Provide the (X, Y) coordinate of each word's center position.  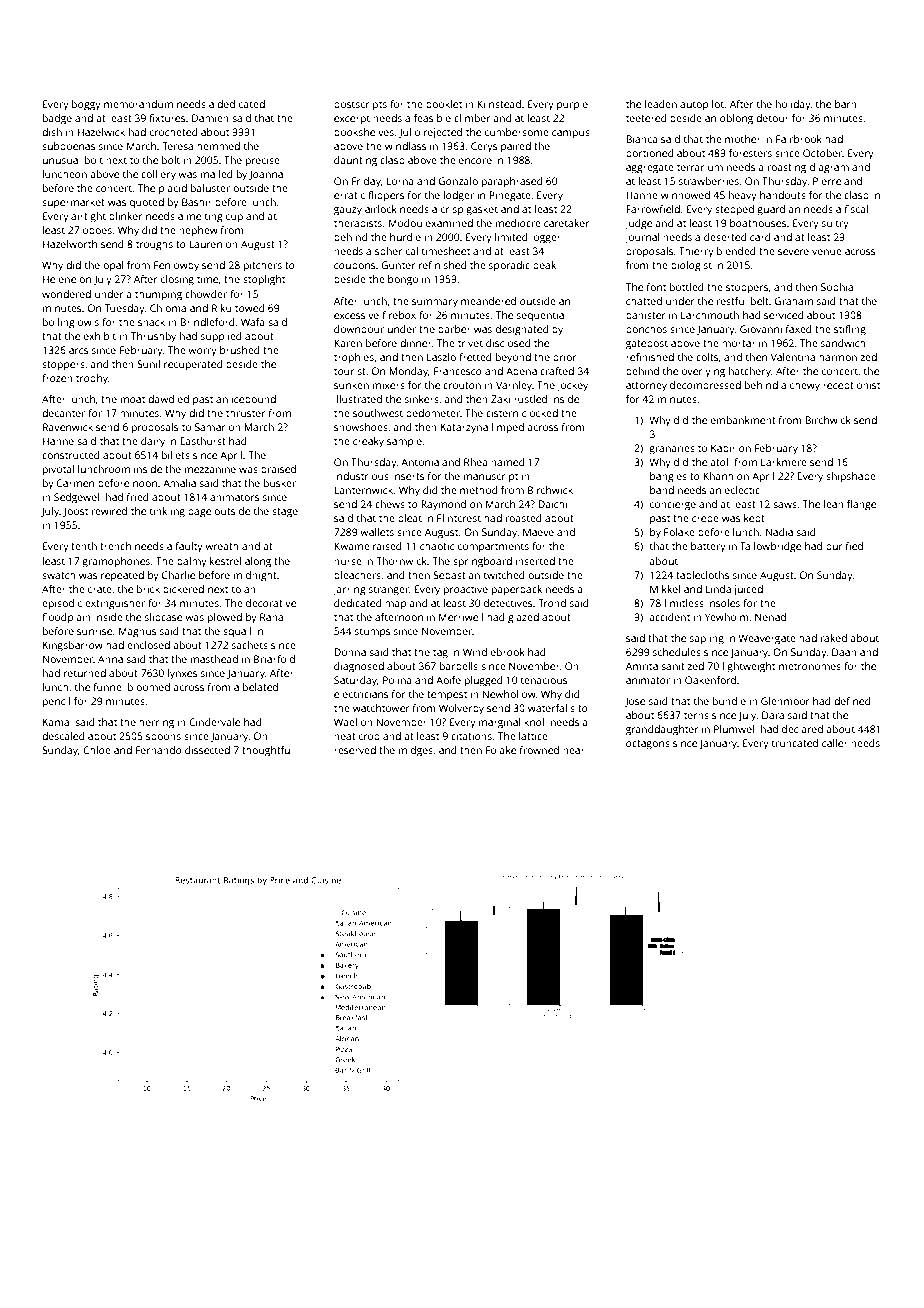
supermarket (73, 203)
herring (156, 723)
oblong (736, 119)
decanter (63, 413)
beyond (513, 358)
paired (516, 147)
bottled (687, 287)
